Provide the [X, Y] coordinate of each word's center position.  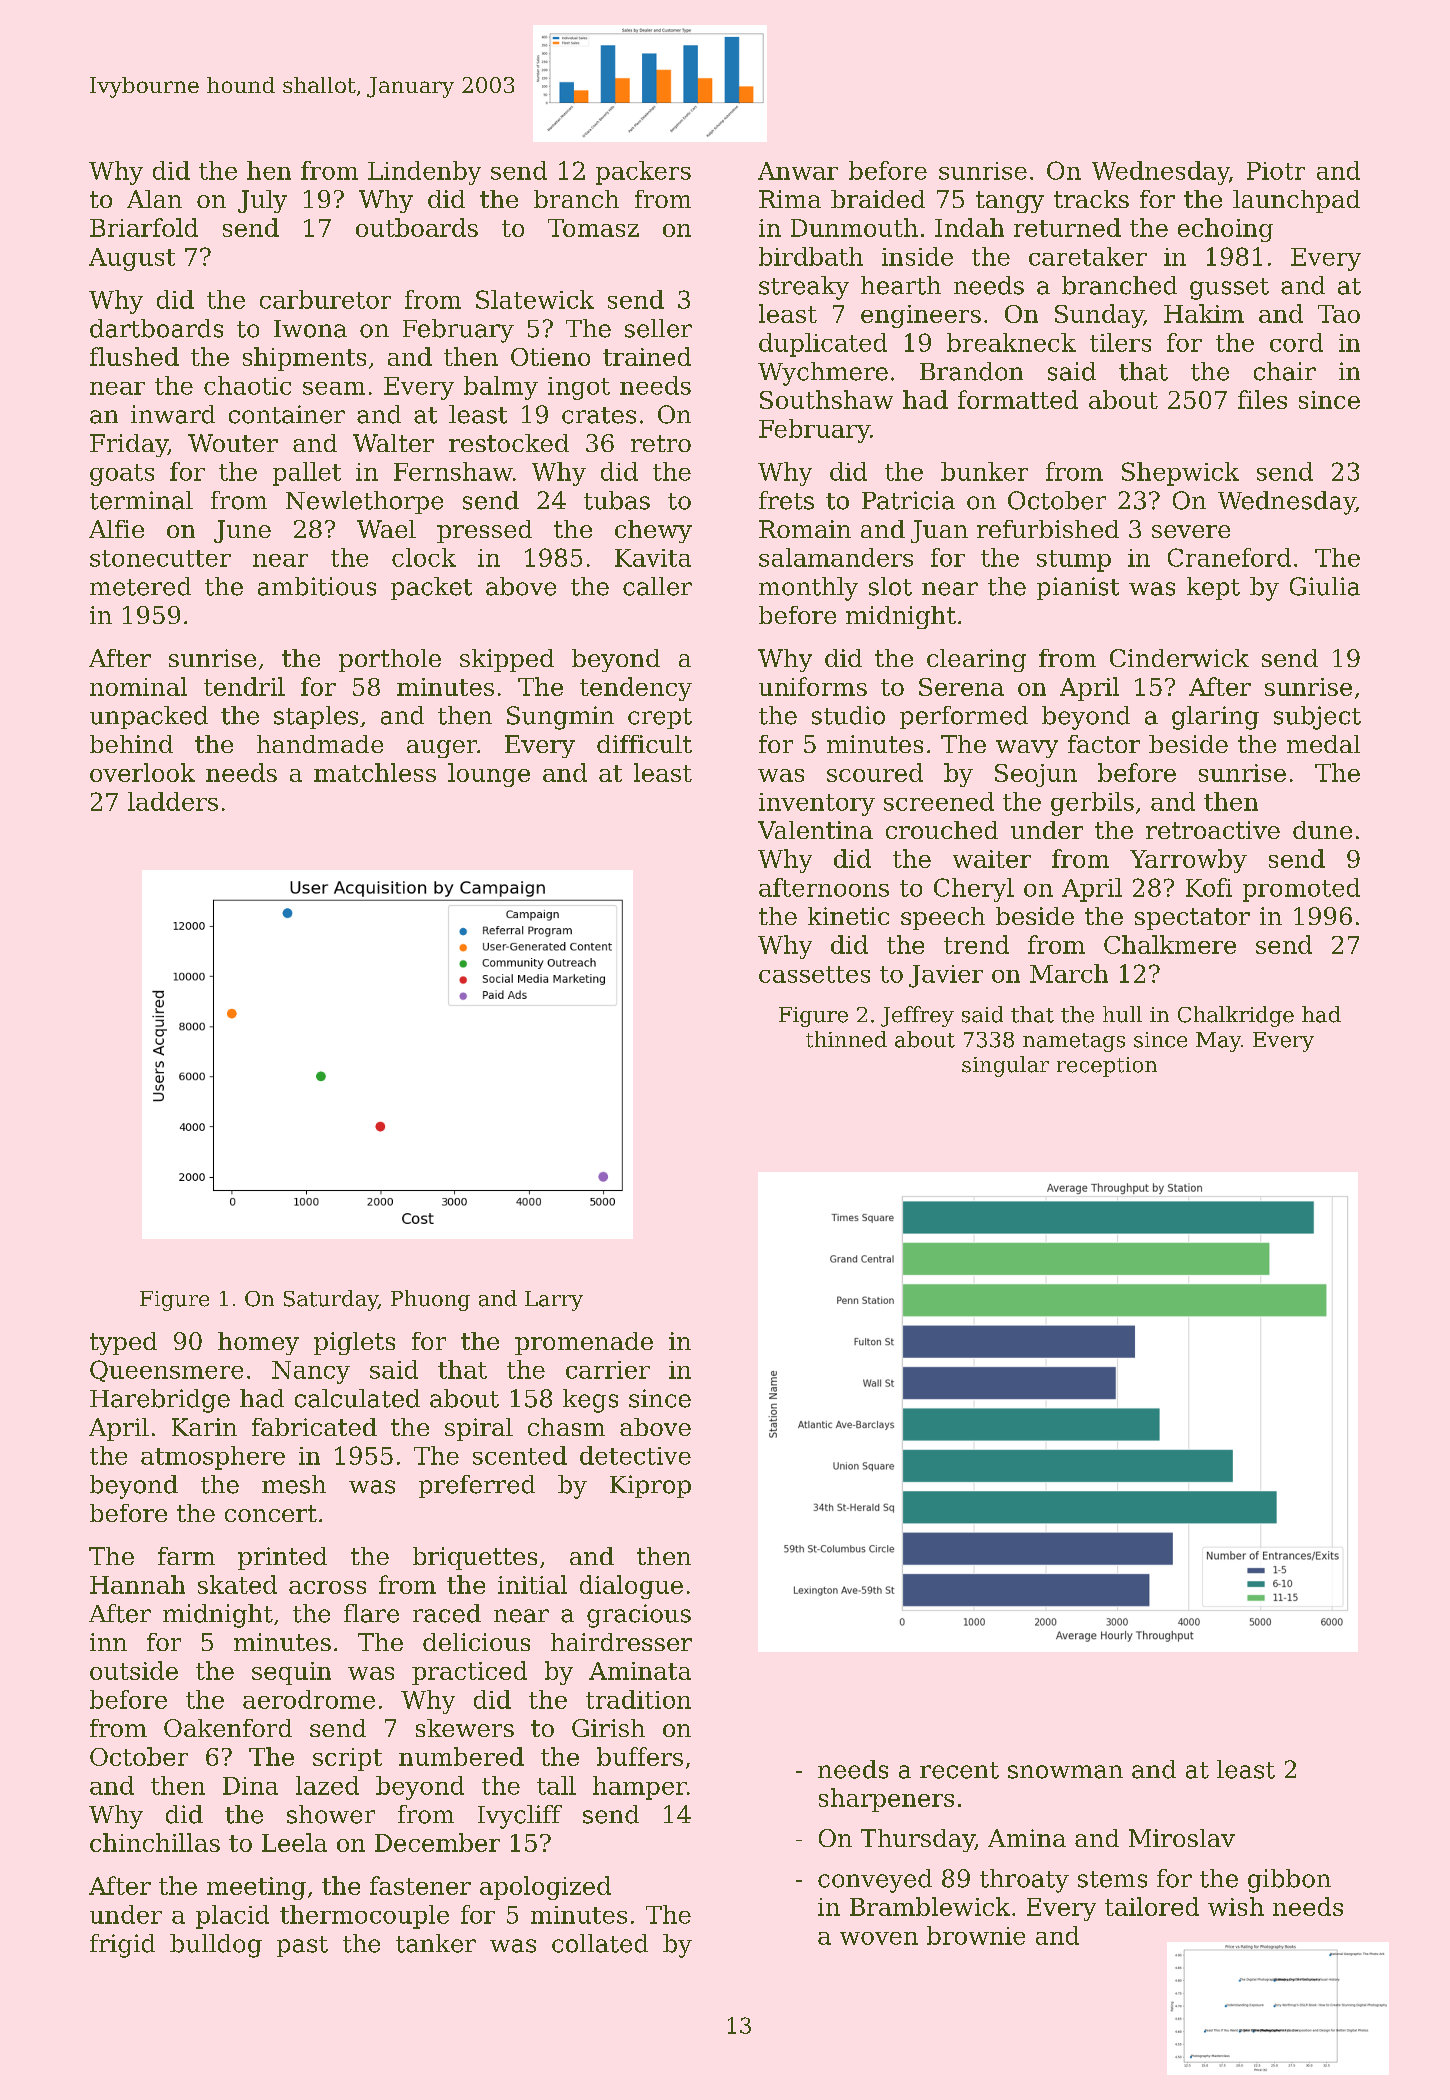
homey [258, 1343]
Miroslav [1182, 1838]
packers [643, 173]
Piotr [1276, 171]
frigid [122, 1946]
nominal [138, 686]
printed [282, 1558]
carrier [608, 1370]
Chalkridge [1236, 1016]
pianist [1078, 588]
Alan [154, 199]
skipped [507, 660]
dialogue [631, 1587]
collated [600, 1943]
